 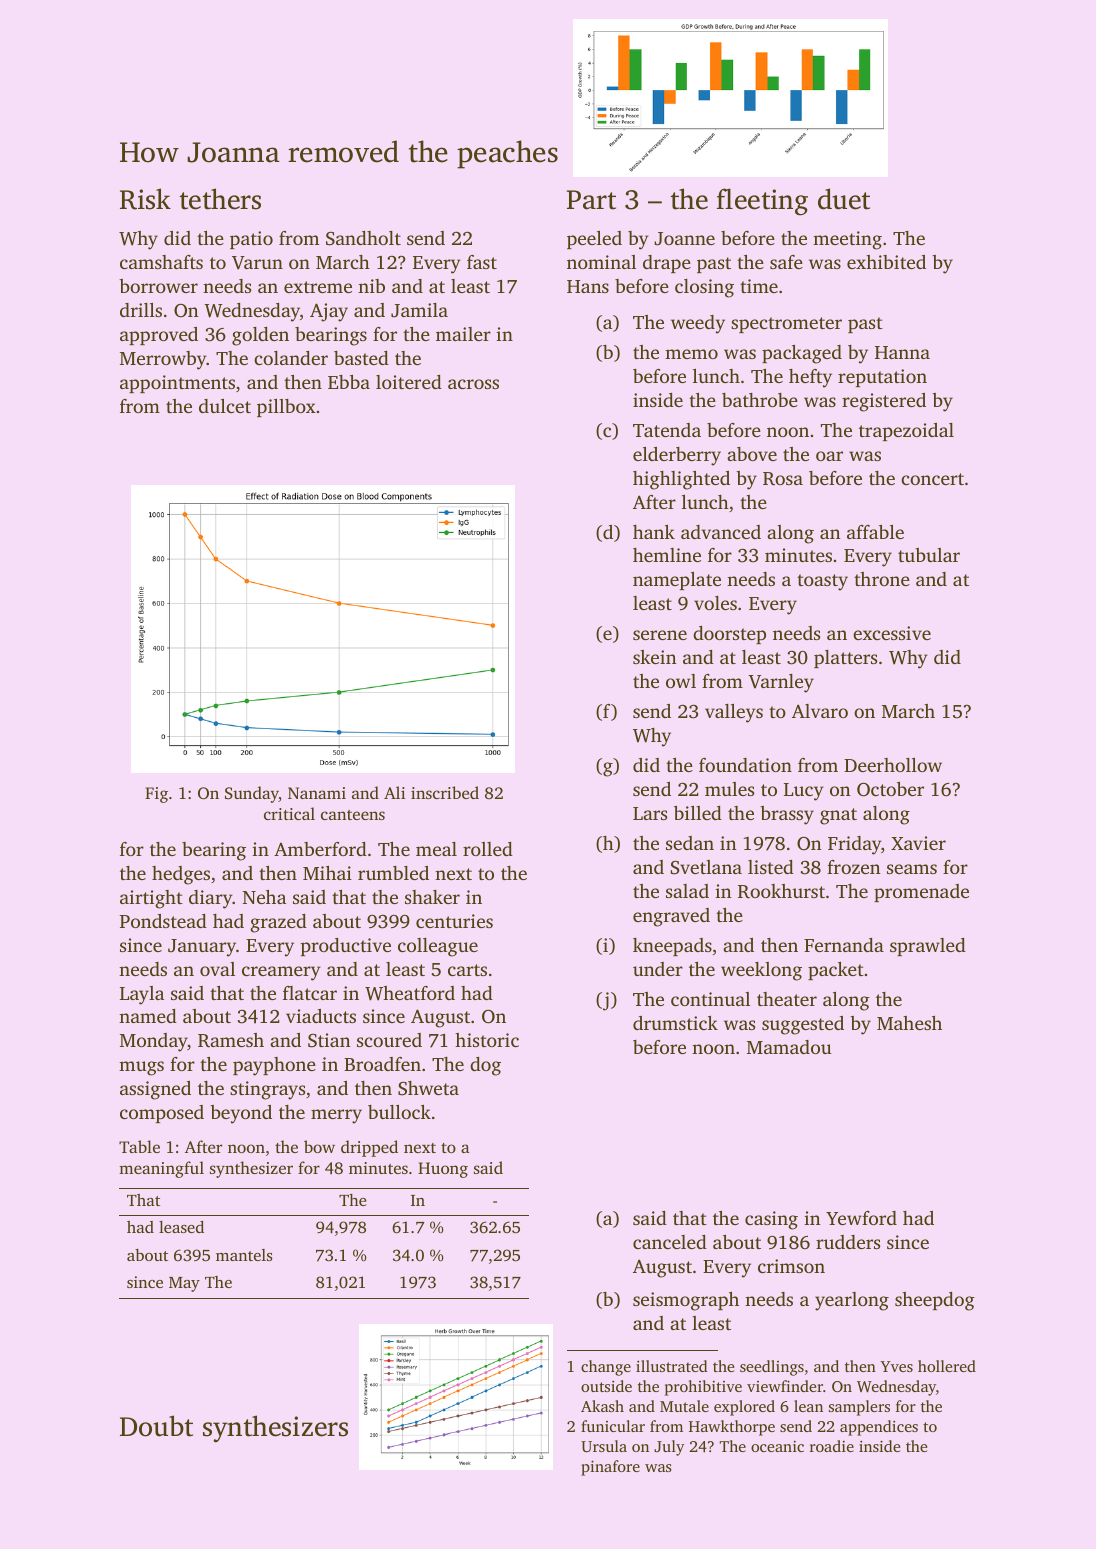 What do you see at coordinates (488, 849) in the page?
I see `rolled` at bounding box center [488, 849].
